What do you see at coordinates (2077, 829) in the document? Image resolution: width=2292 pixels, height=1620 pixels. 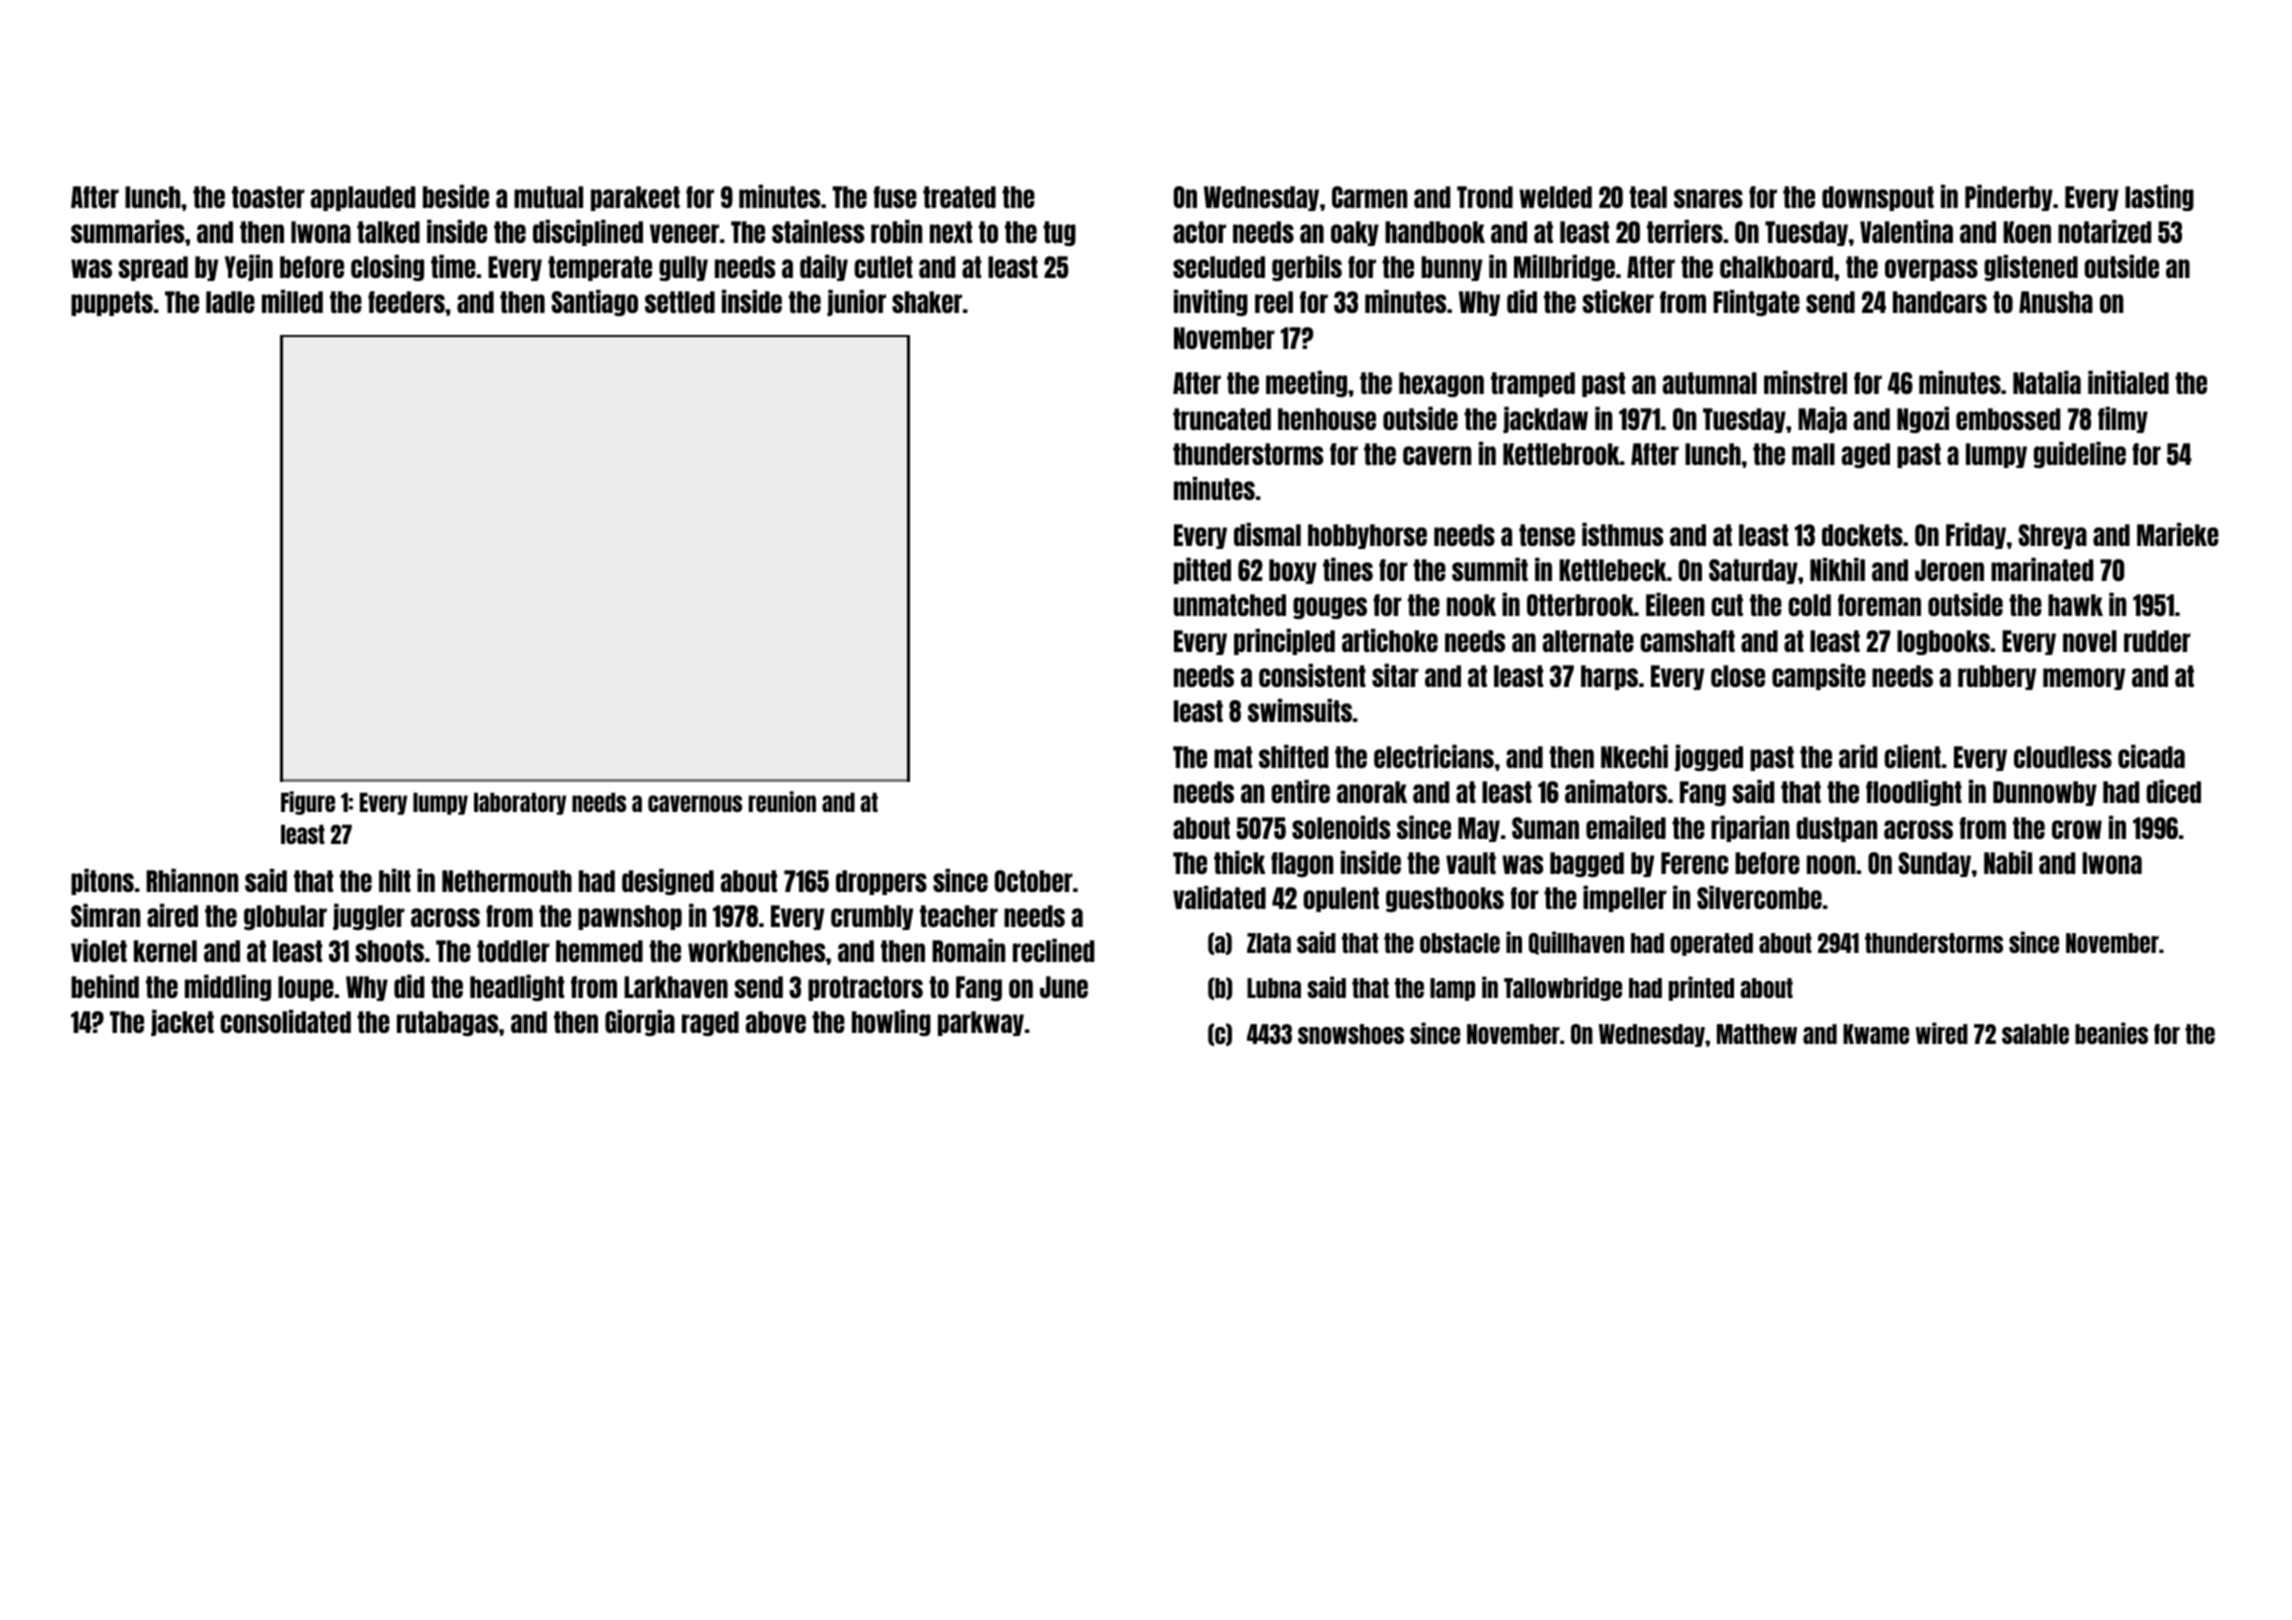 I see `crow` at bounding box center [2077, 829].
